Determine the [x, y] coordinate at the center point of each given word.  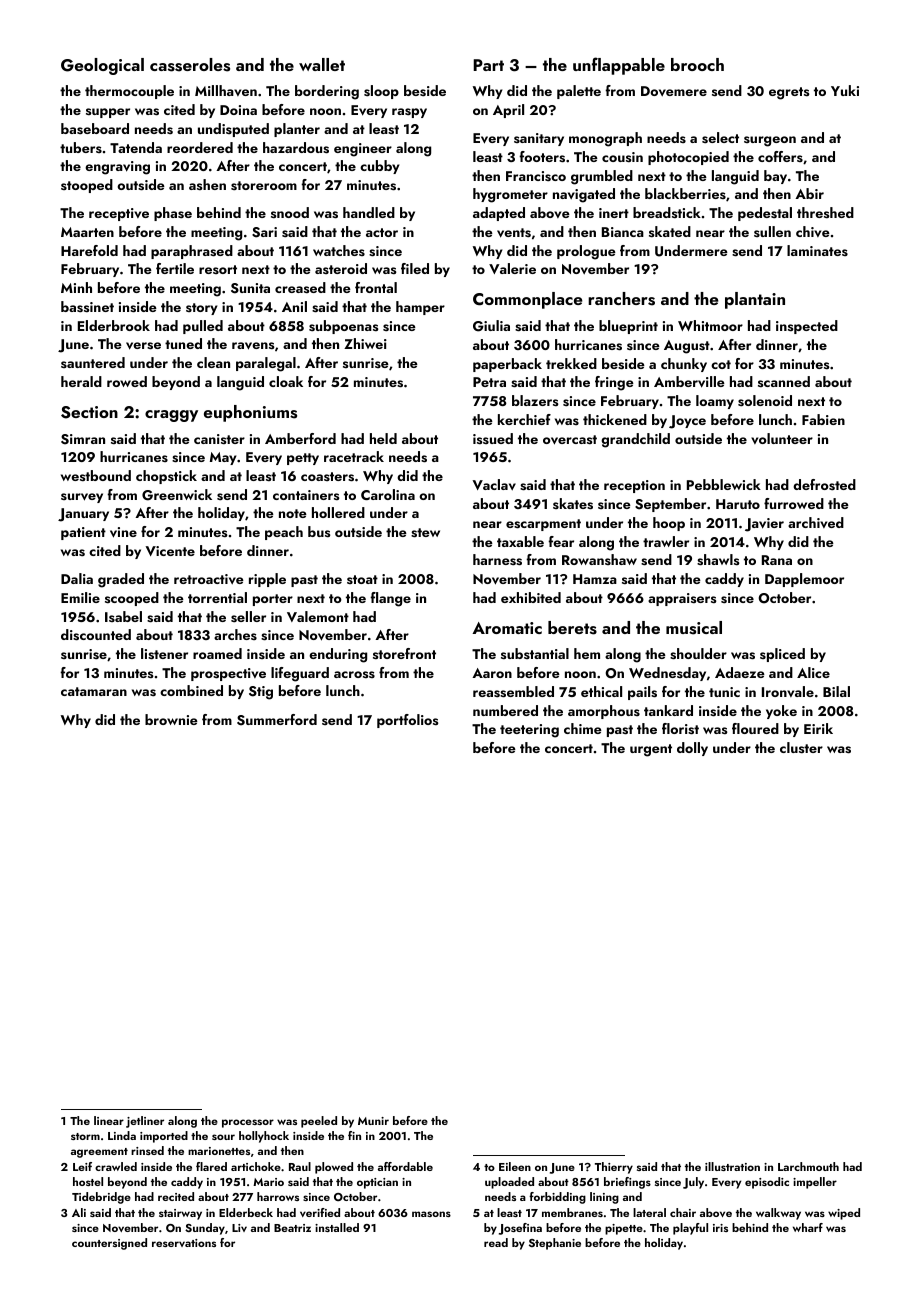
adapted [499, 214]
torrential [217, 597]
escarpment [543, 525]
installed [337, 1227]
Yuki [845, 90]
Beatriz [292, 1228]
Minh [76, 287]
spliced [782, 655]
